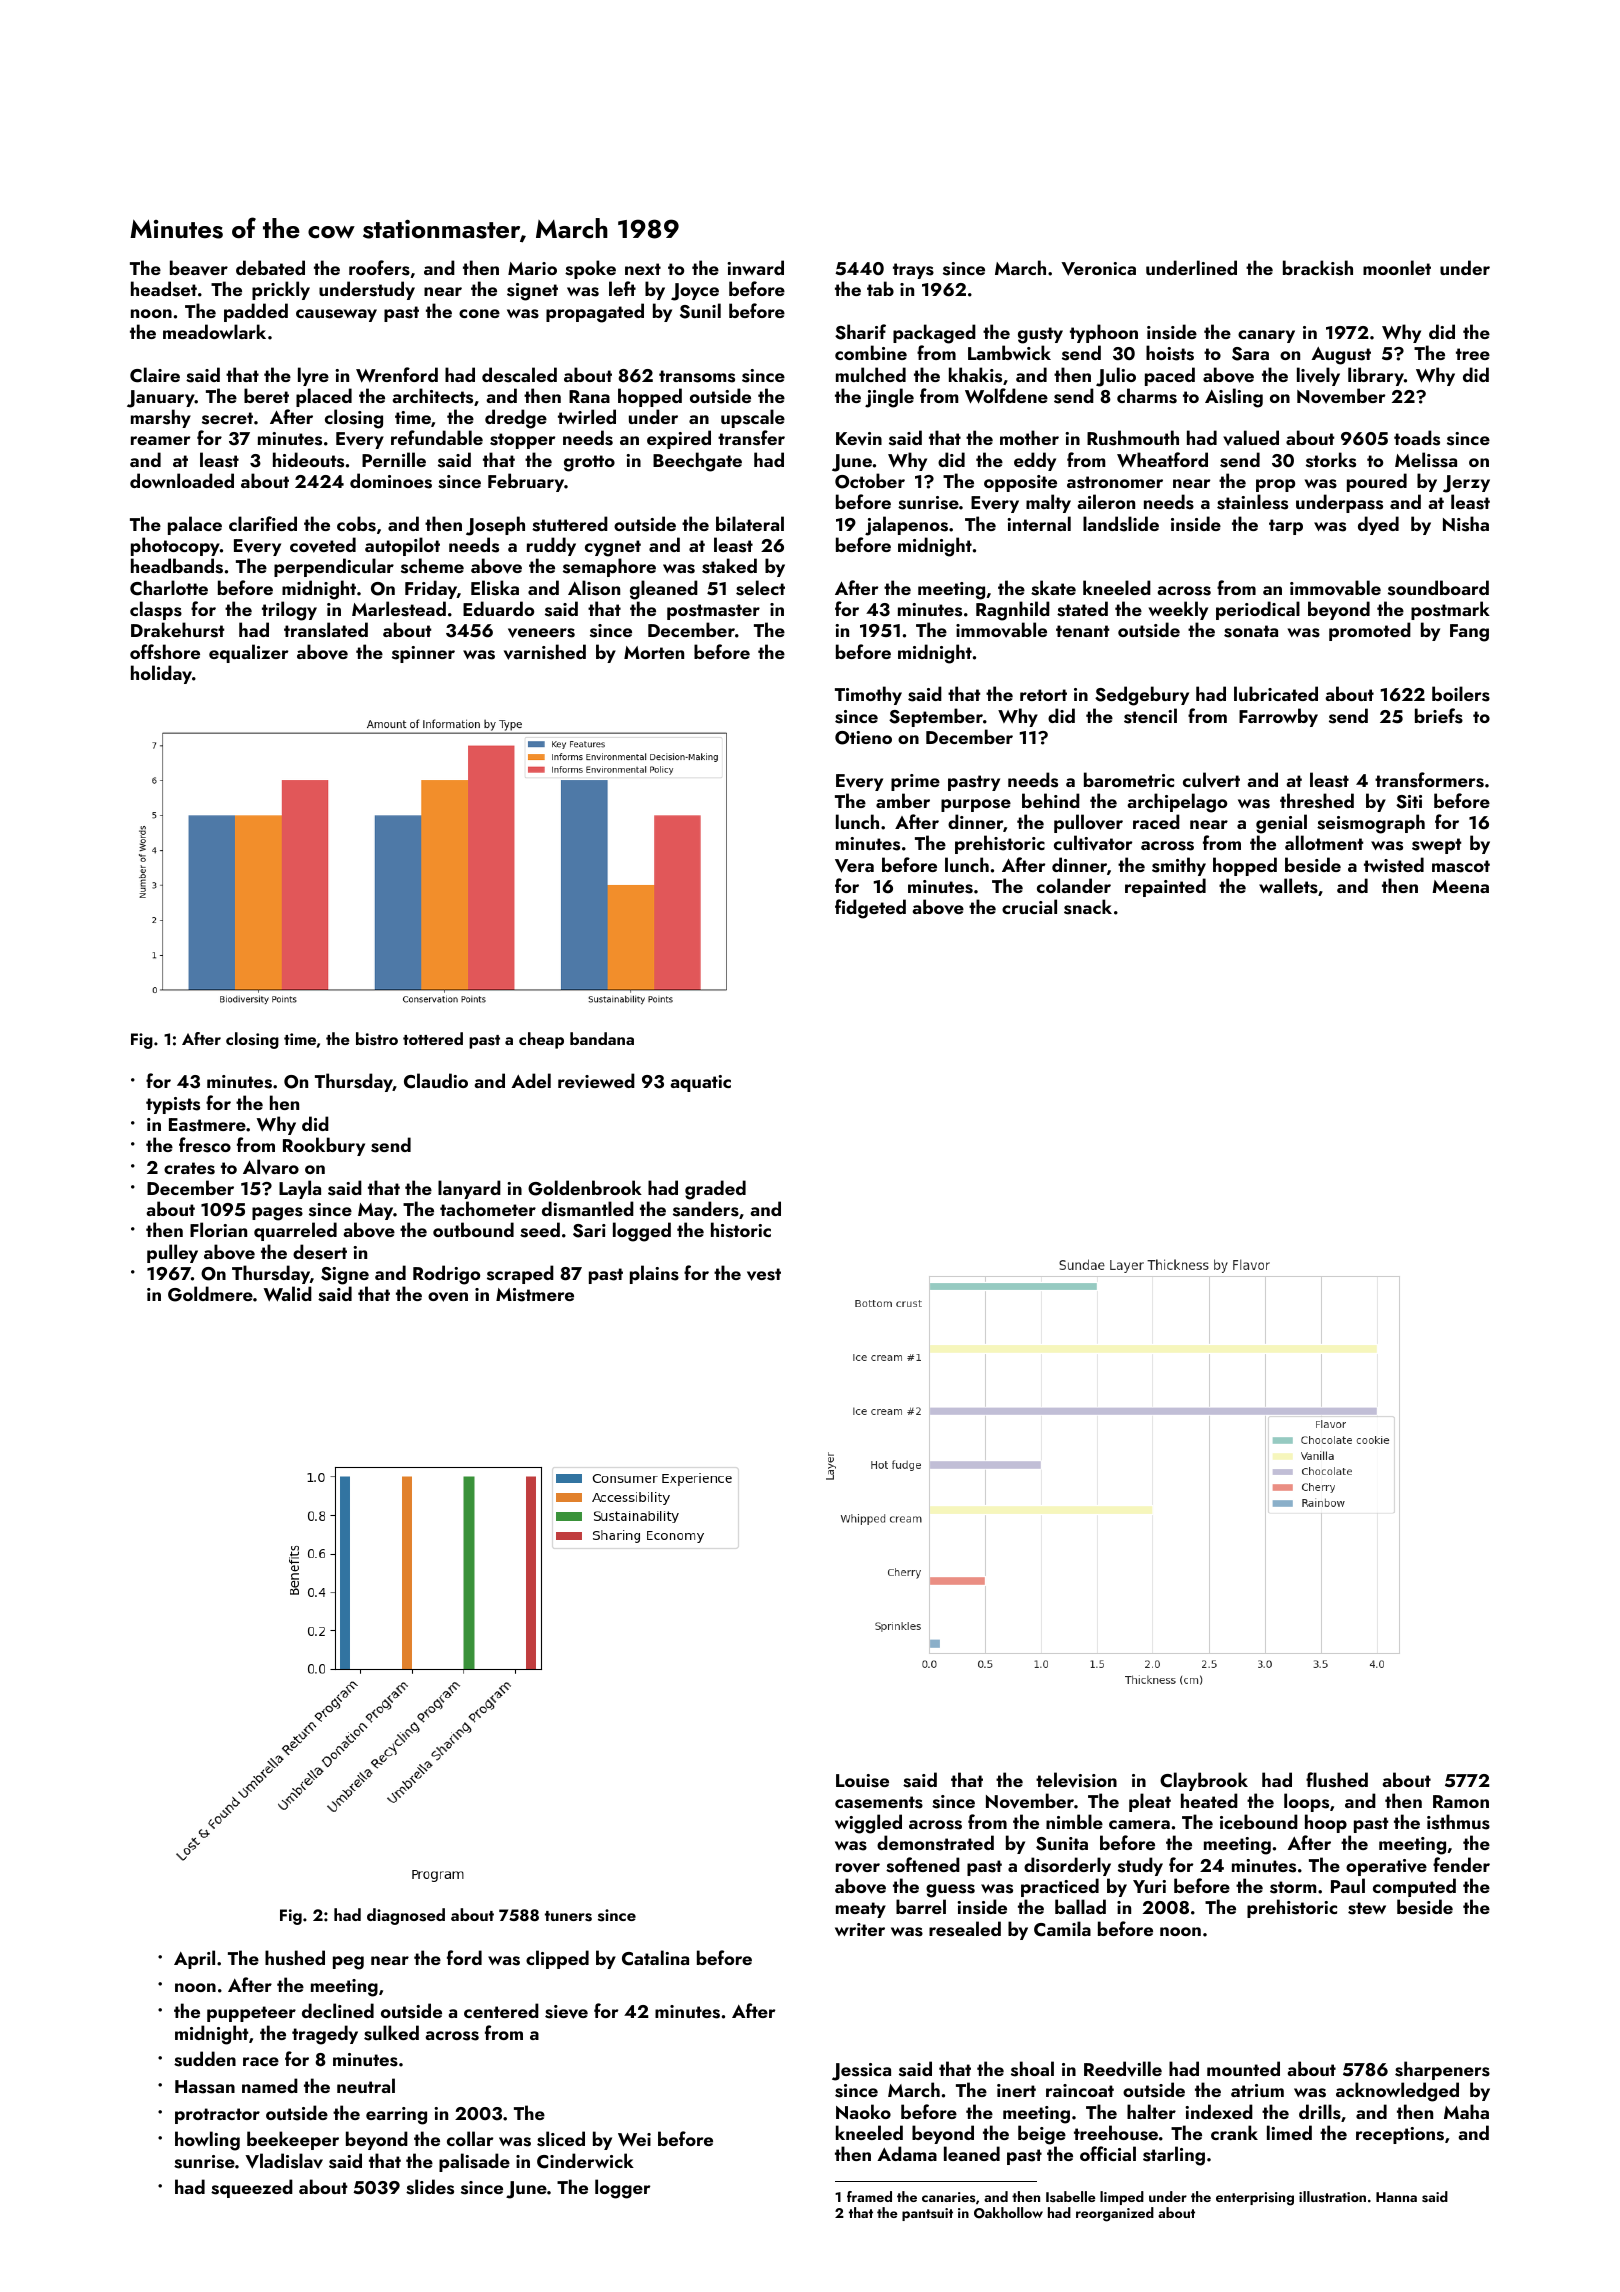 The width and height of the page is (1620, 2292). Describe the element at coordinates (700, 1083) in the page. I see `aquatic` at that location.
